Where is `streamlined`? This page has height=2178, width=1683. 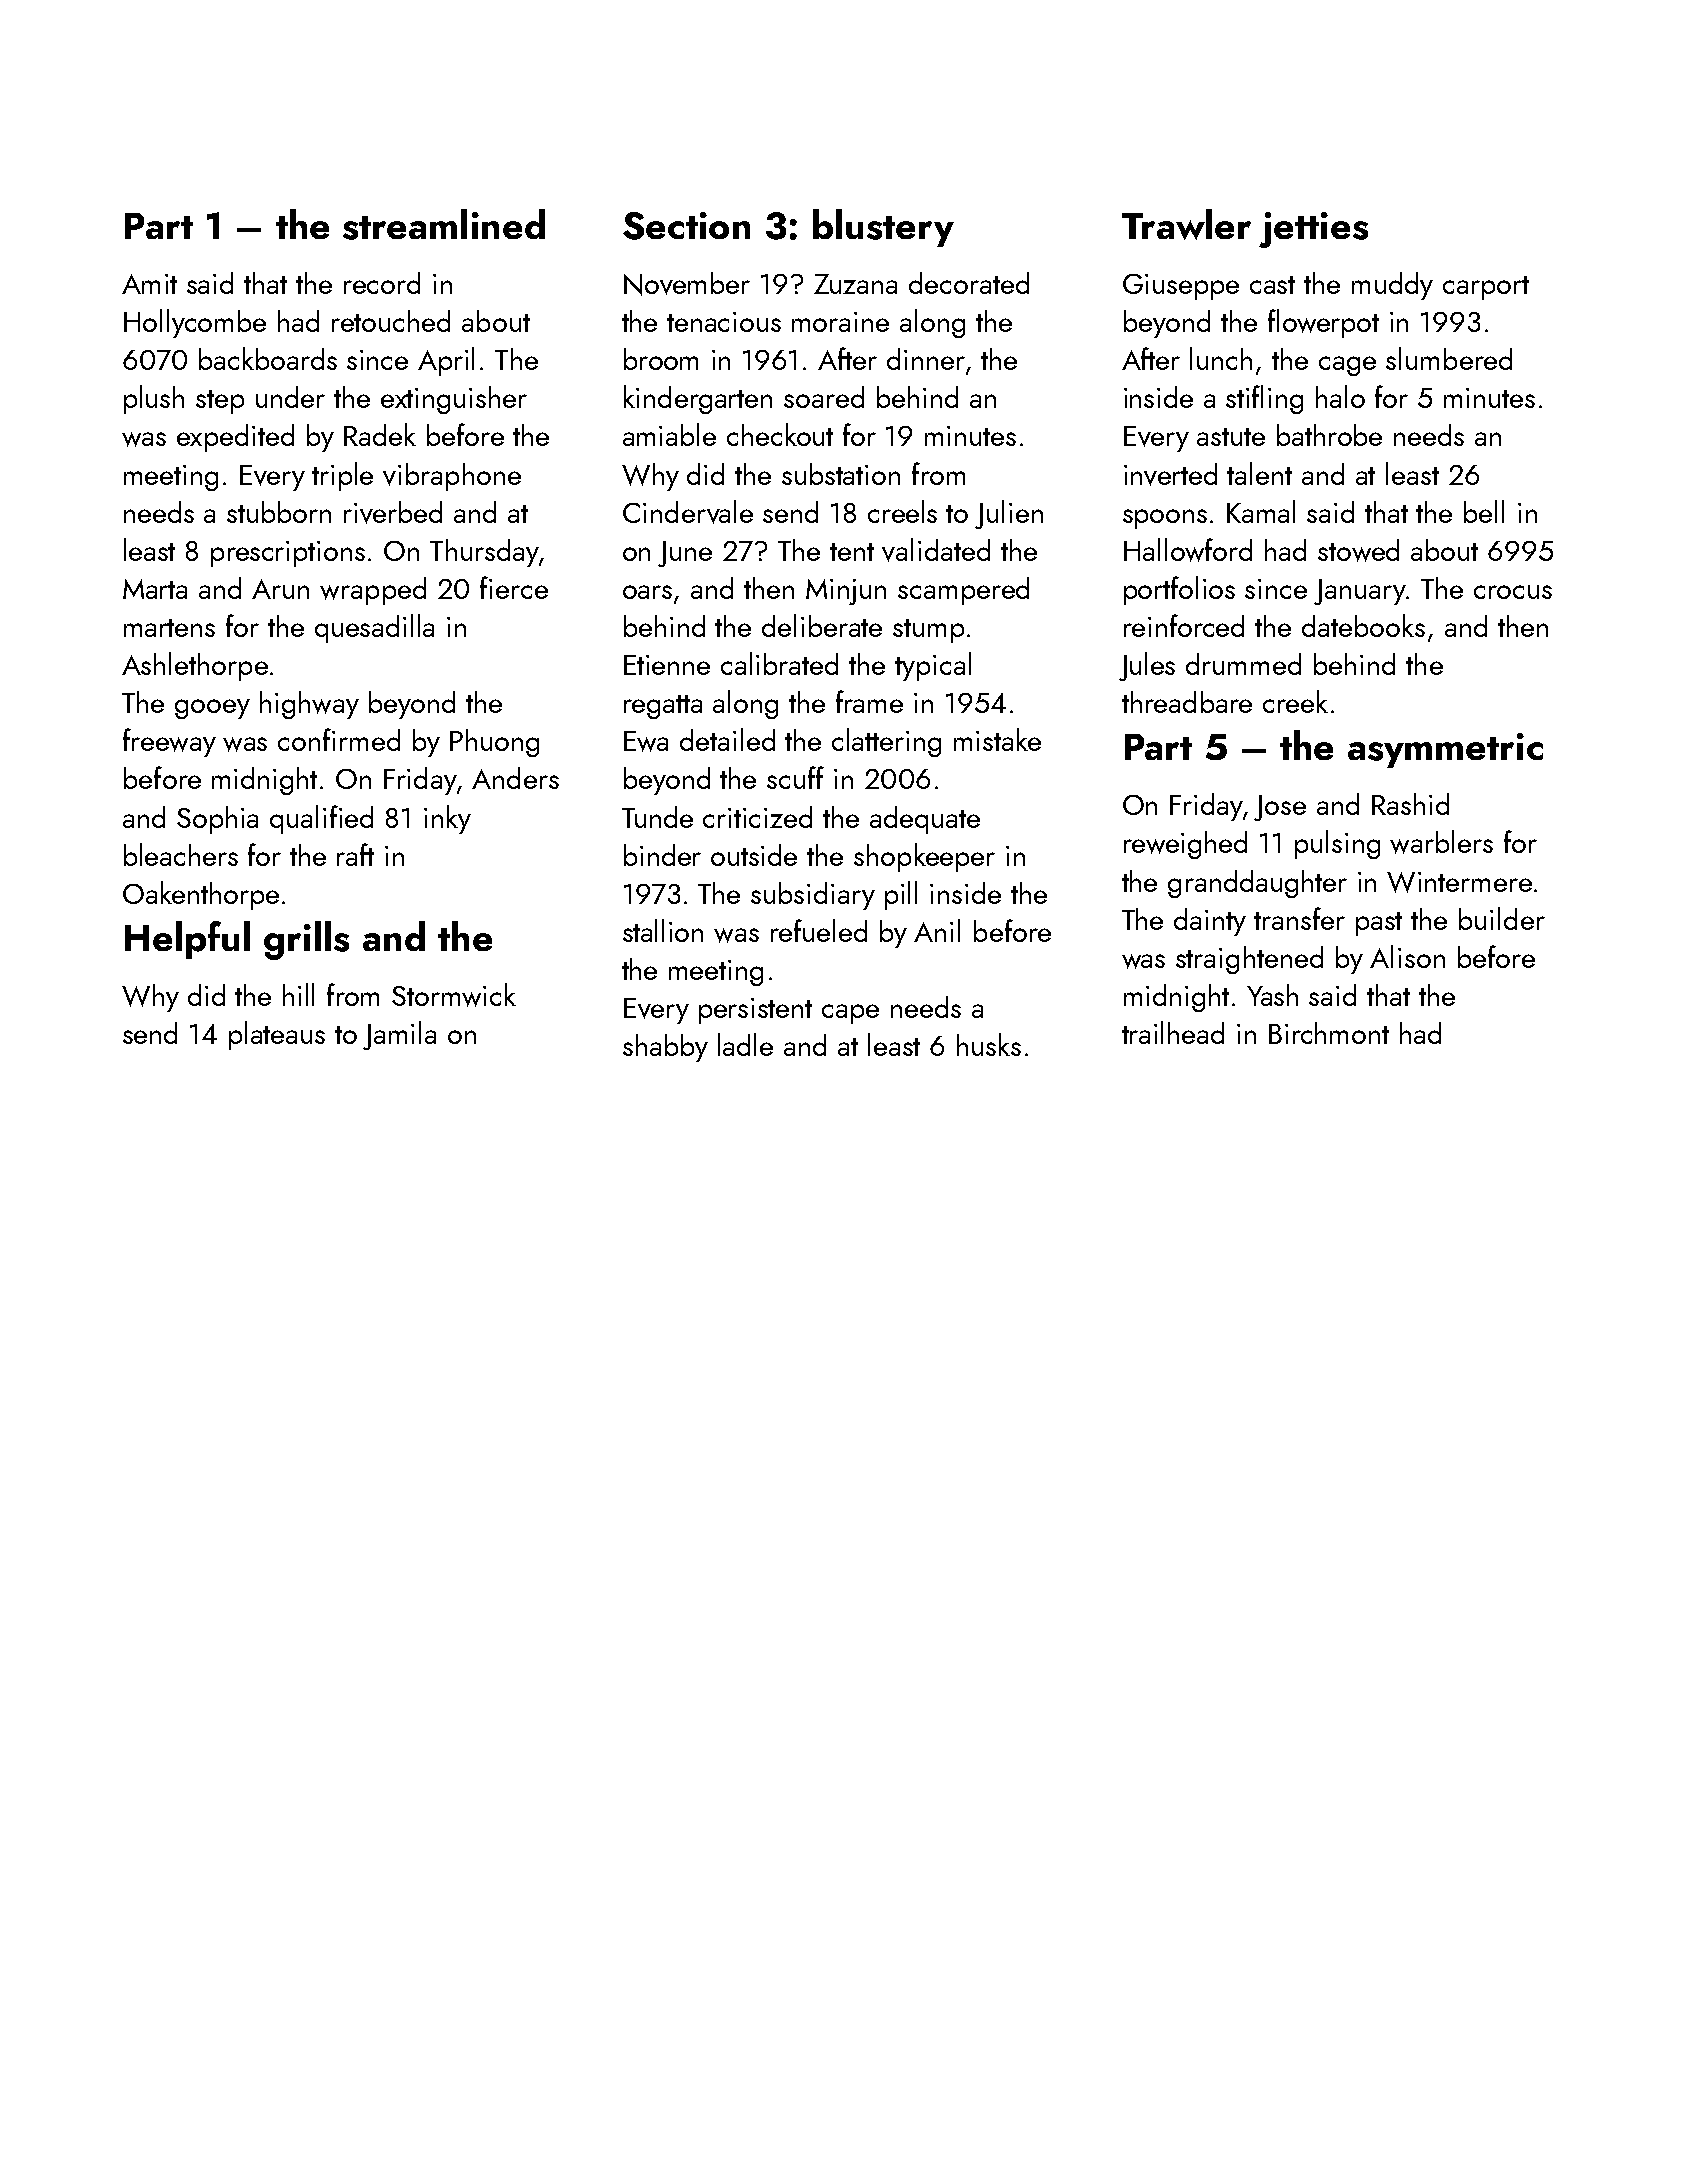
streamlined is located at coordinates (444, 224).
